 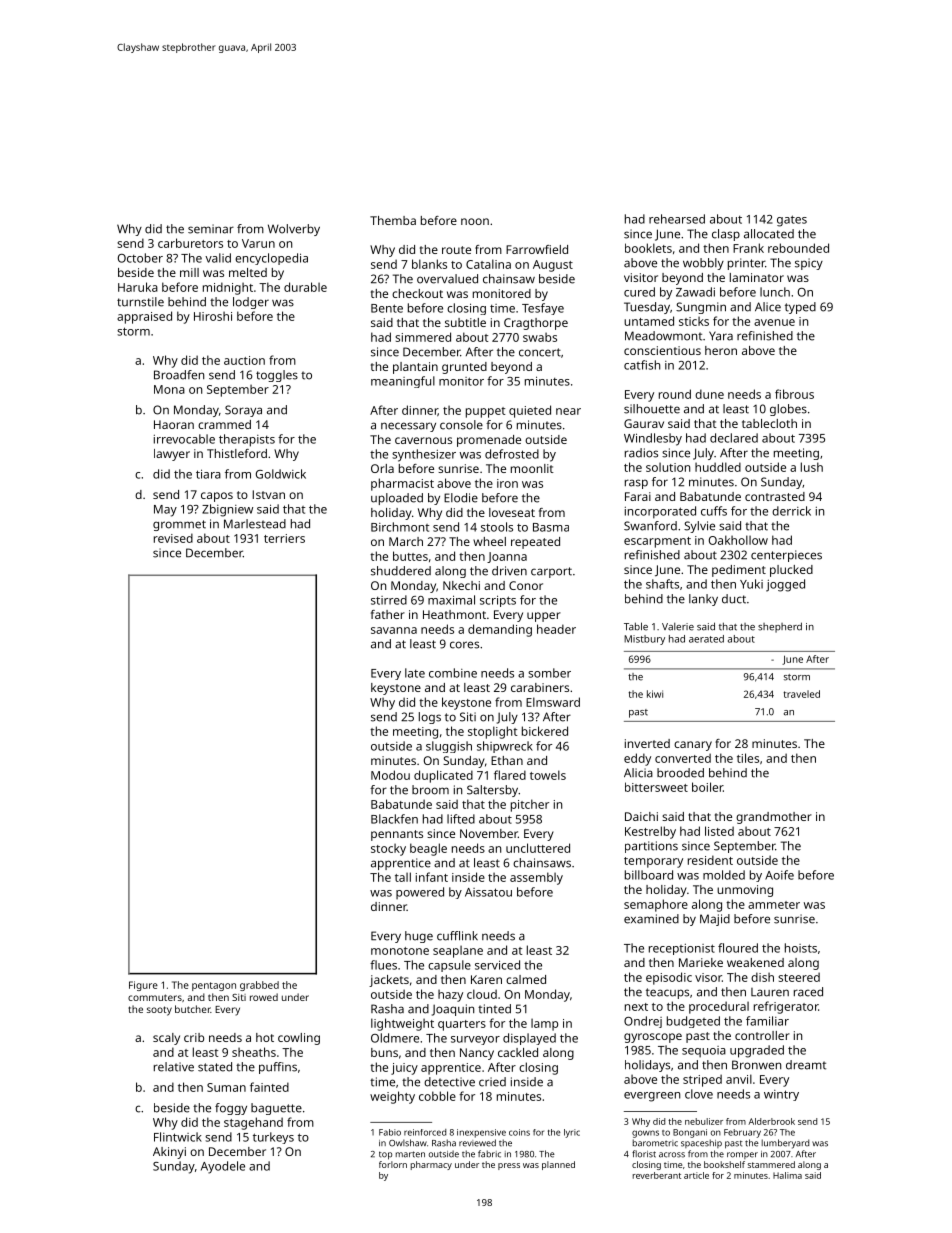 What do you see at coordinates (305, 287) in the image?
I see `durable` at bounding box center [305, 287].
